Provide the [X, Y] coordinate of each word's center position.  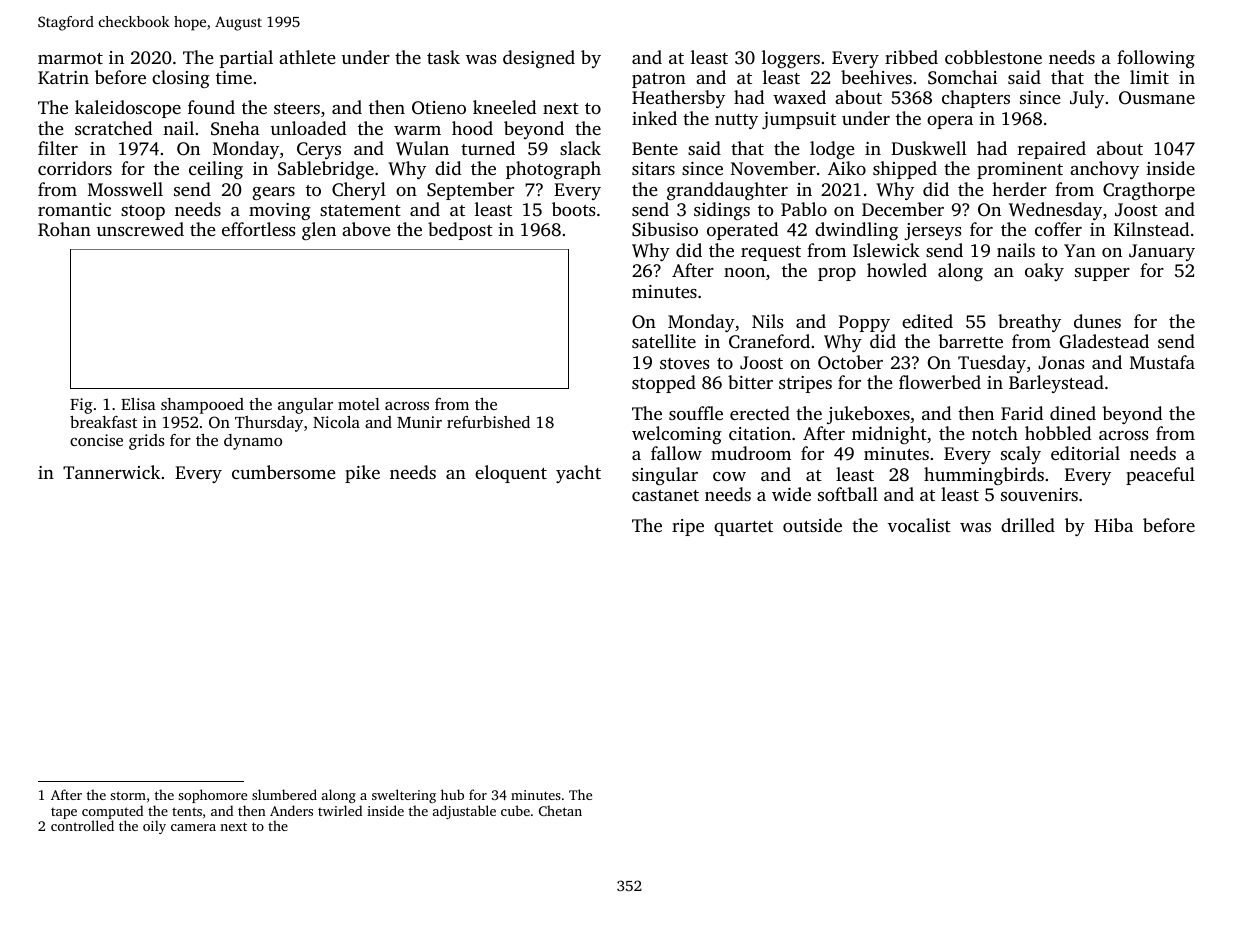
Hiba [1113, 525]
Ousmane [1157, 98]
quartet [743, 528]
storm [128, 795]
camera [193, 827]
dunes [1097, 321]
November [773, 168]
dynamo [253, 442]
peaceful [1160, 476]
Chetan [560, 810]
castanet [665, 495]
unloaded [308, 128]
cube [515, 810]
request [771, 253]
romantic [74, 209]
